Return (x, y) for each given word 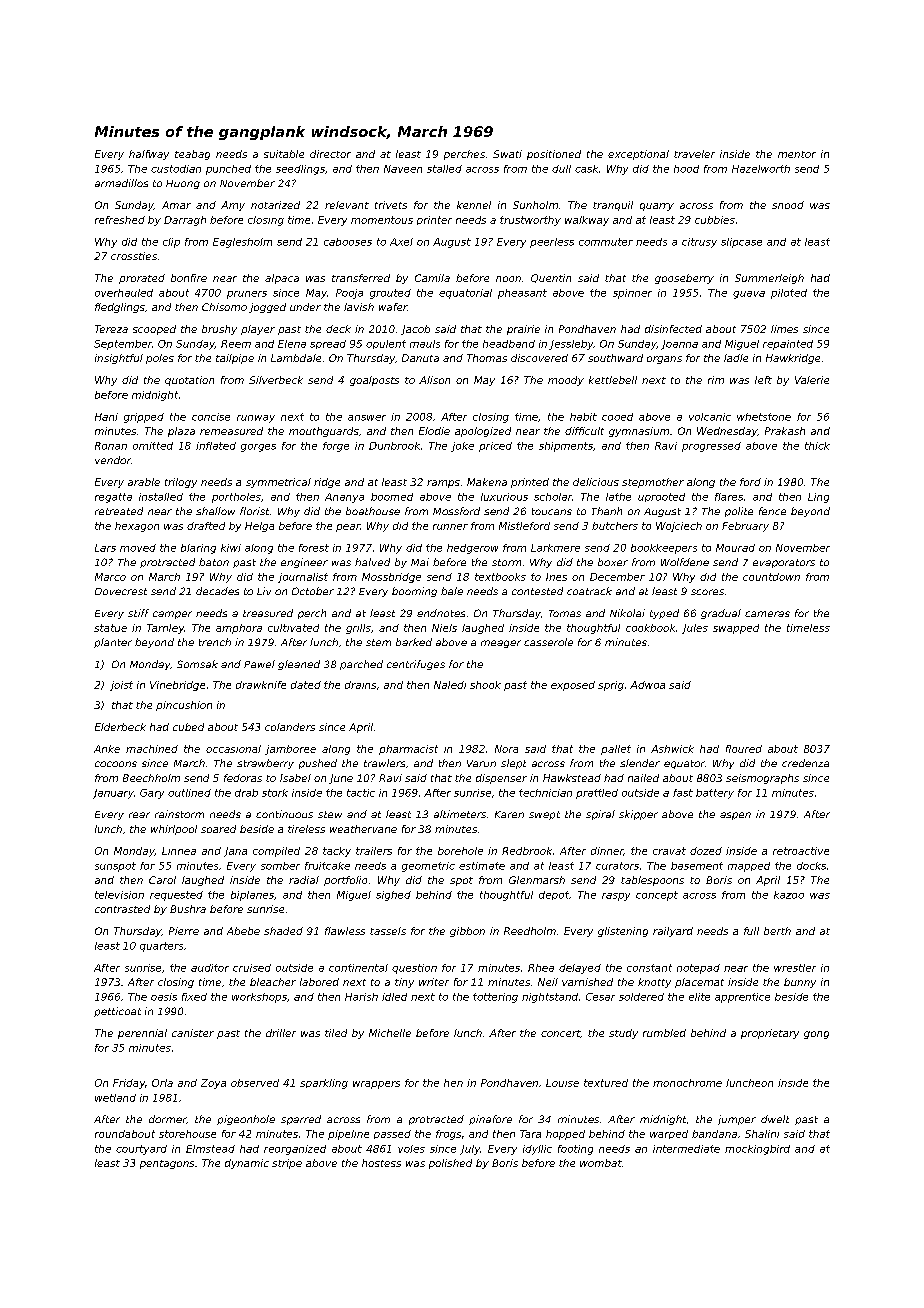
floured (744, 749)
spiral (600, 815)
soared (218, 829)
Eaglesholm (242, 243)
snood (788, 205)
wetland (115, 1098)
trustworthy (530, 221)
